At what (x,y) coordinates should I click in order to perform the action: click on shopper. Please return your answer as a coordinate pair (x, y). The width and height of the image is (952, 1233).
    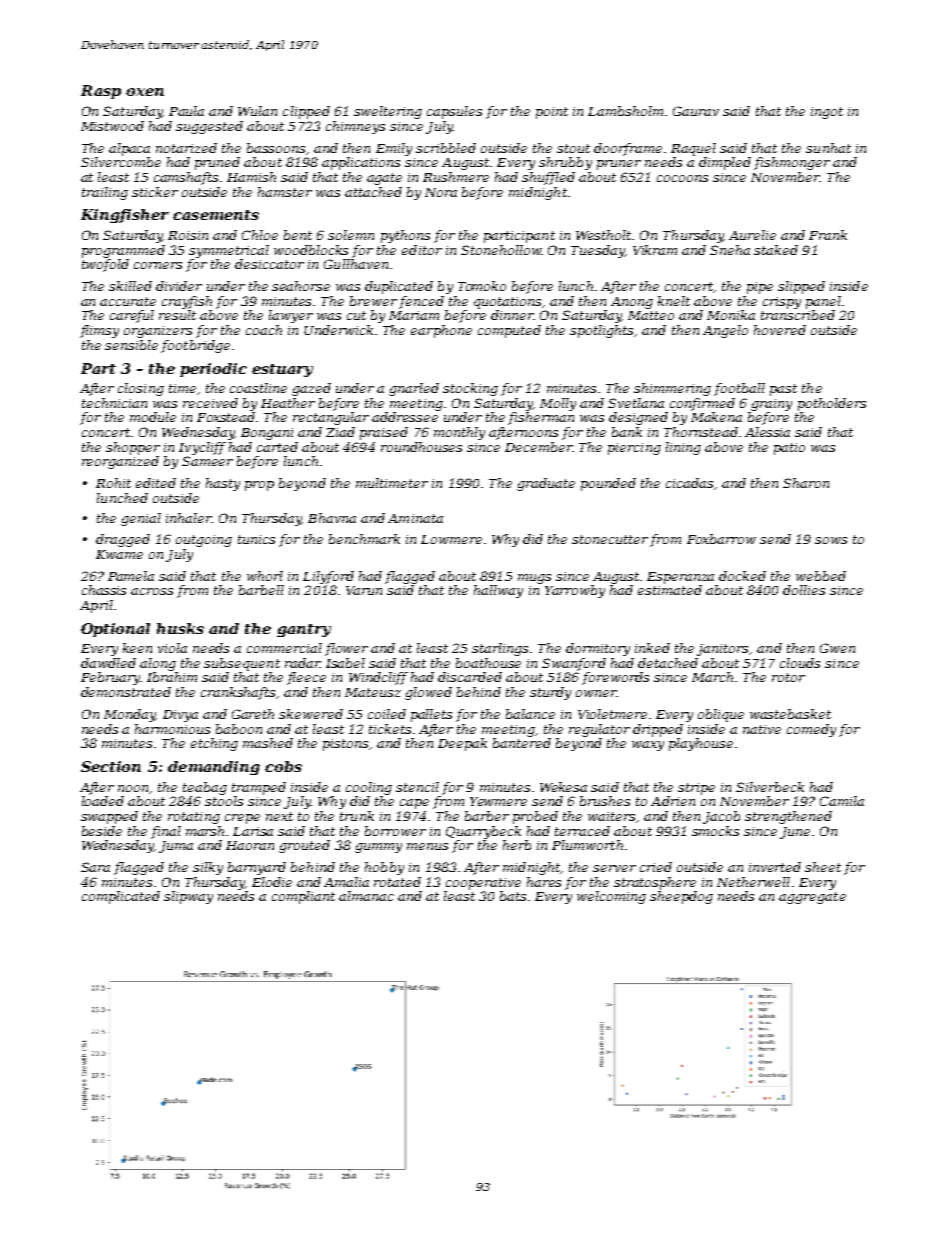
    Looking at the image, I should click on (133, 448).
